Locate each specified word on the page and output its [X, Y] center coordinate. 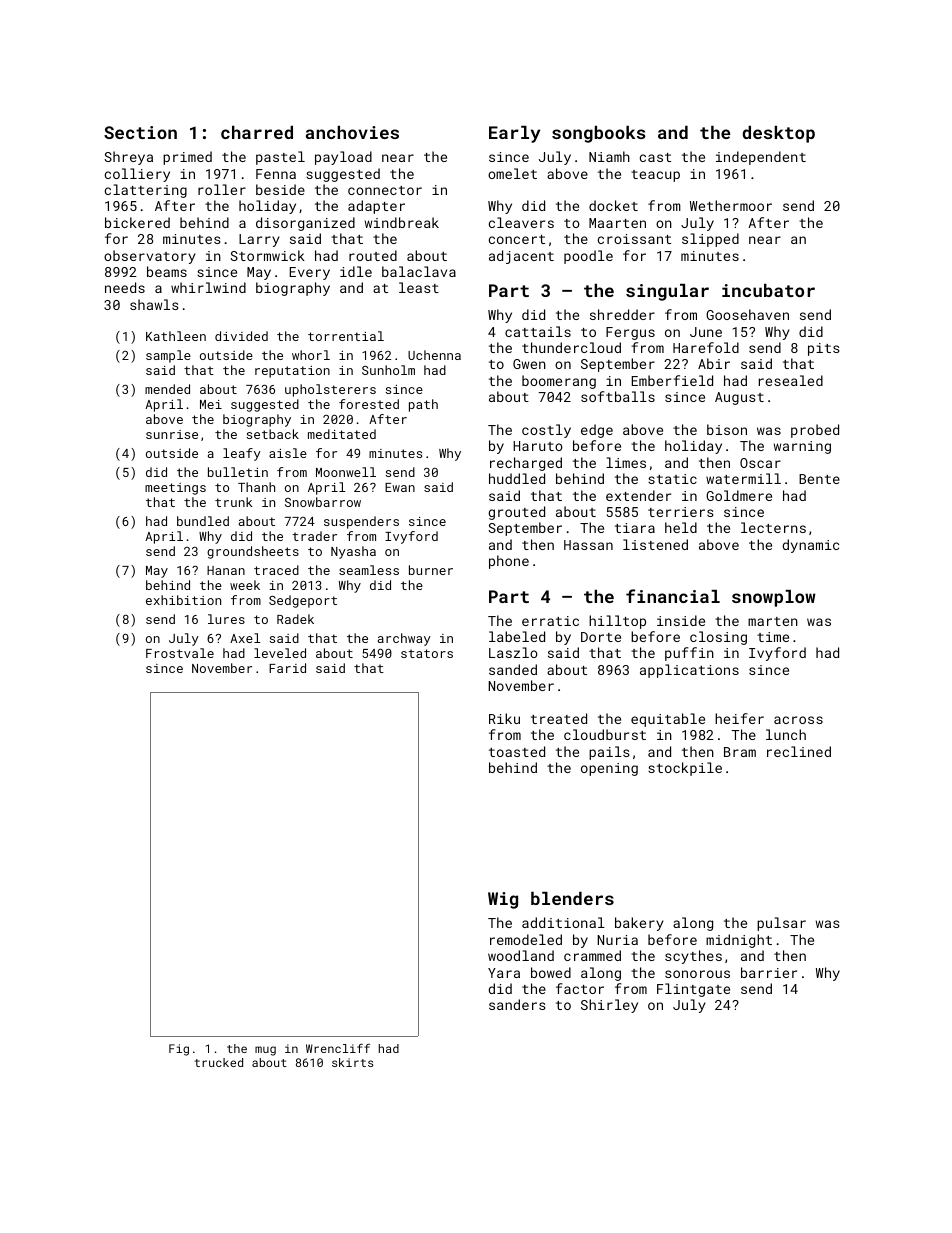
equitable [668, 720]
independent [761, 158]
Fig [179, 1050]
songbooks [599, 134]
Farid [287, 668]
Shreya [128, 158]
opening [609, 769]
